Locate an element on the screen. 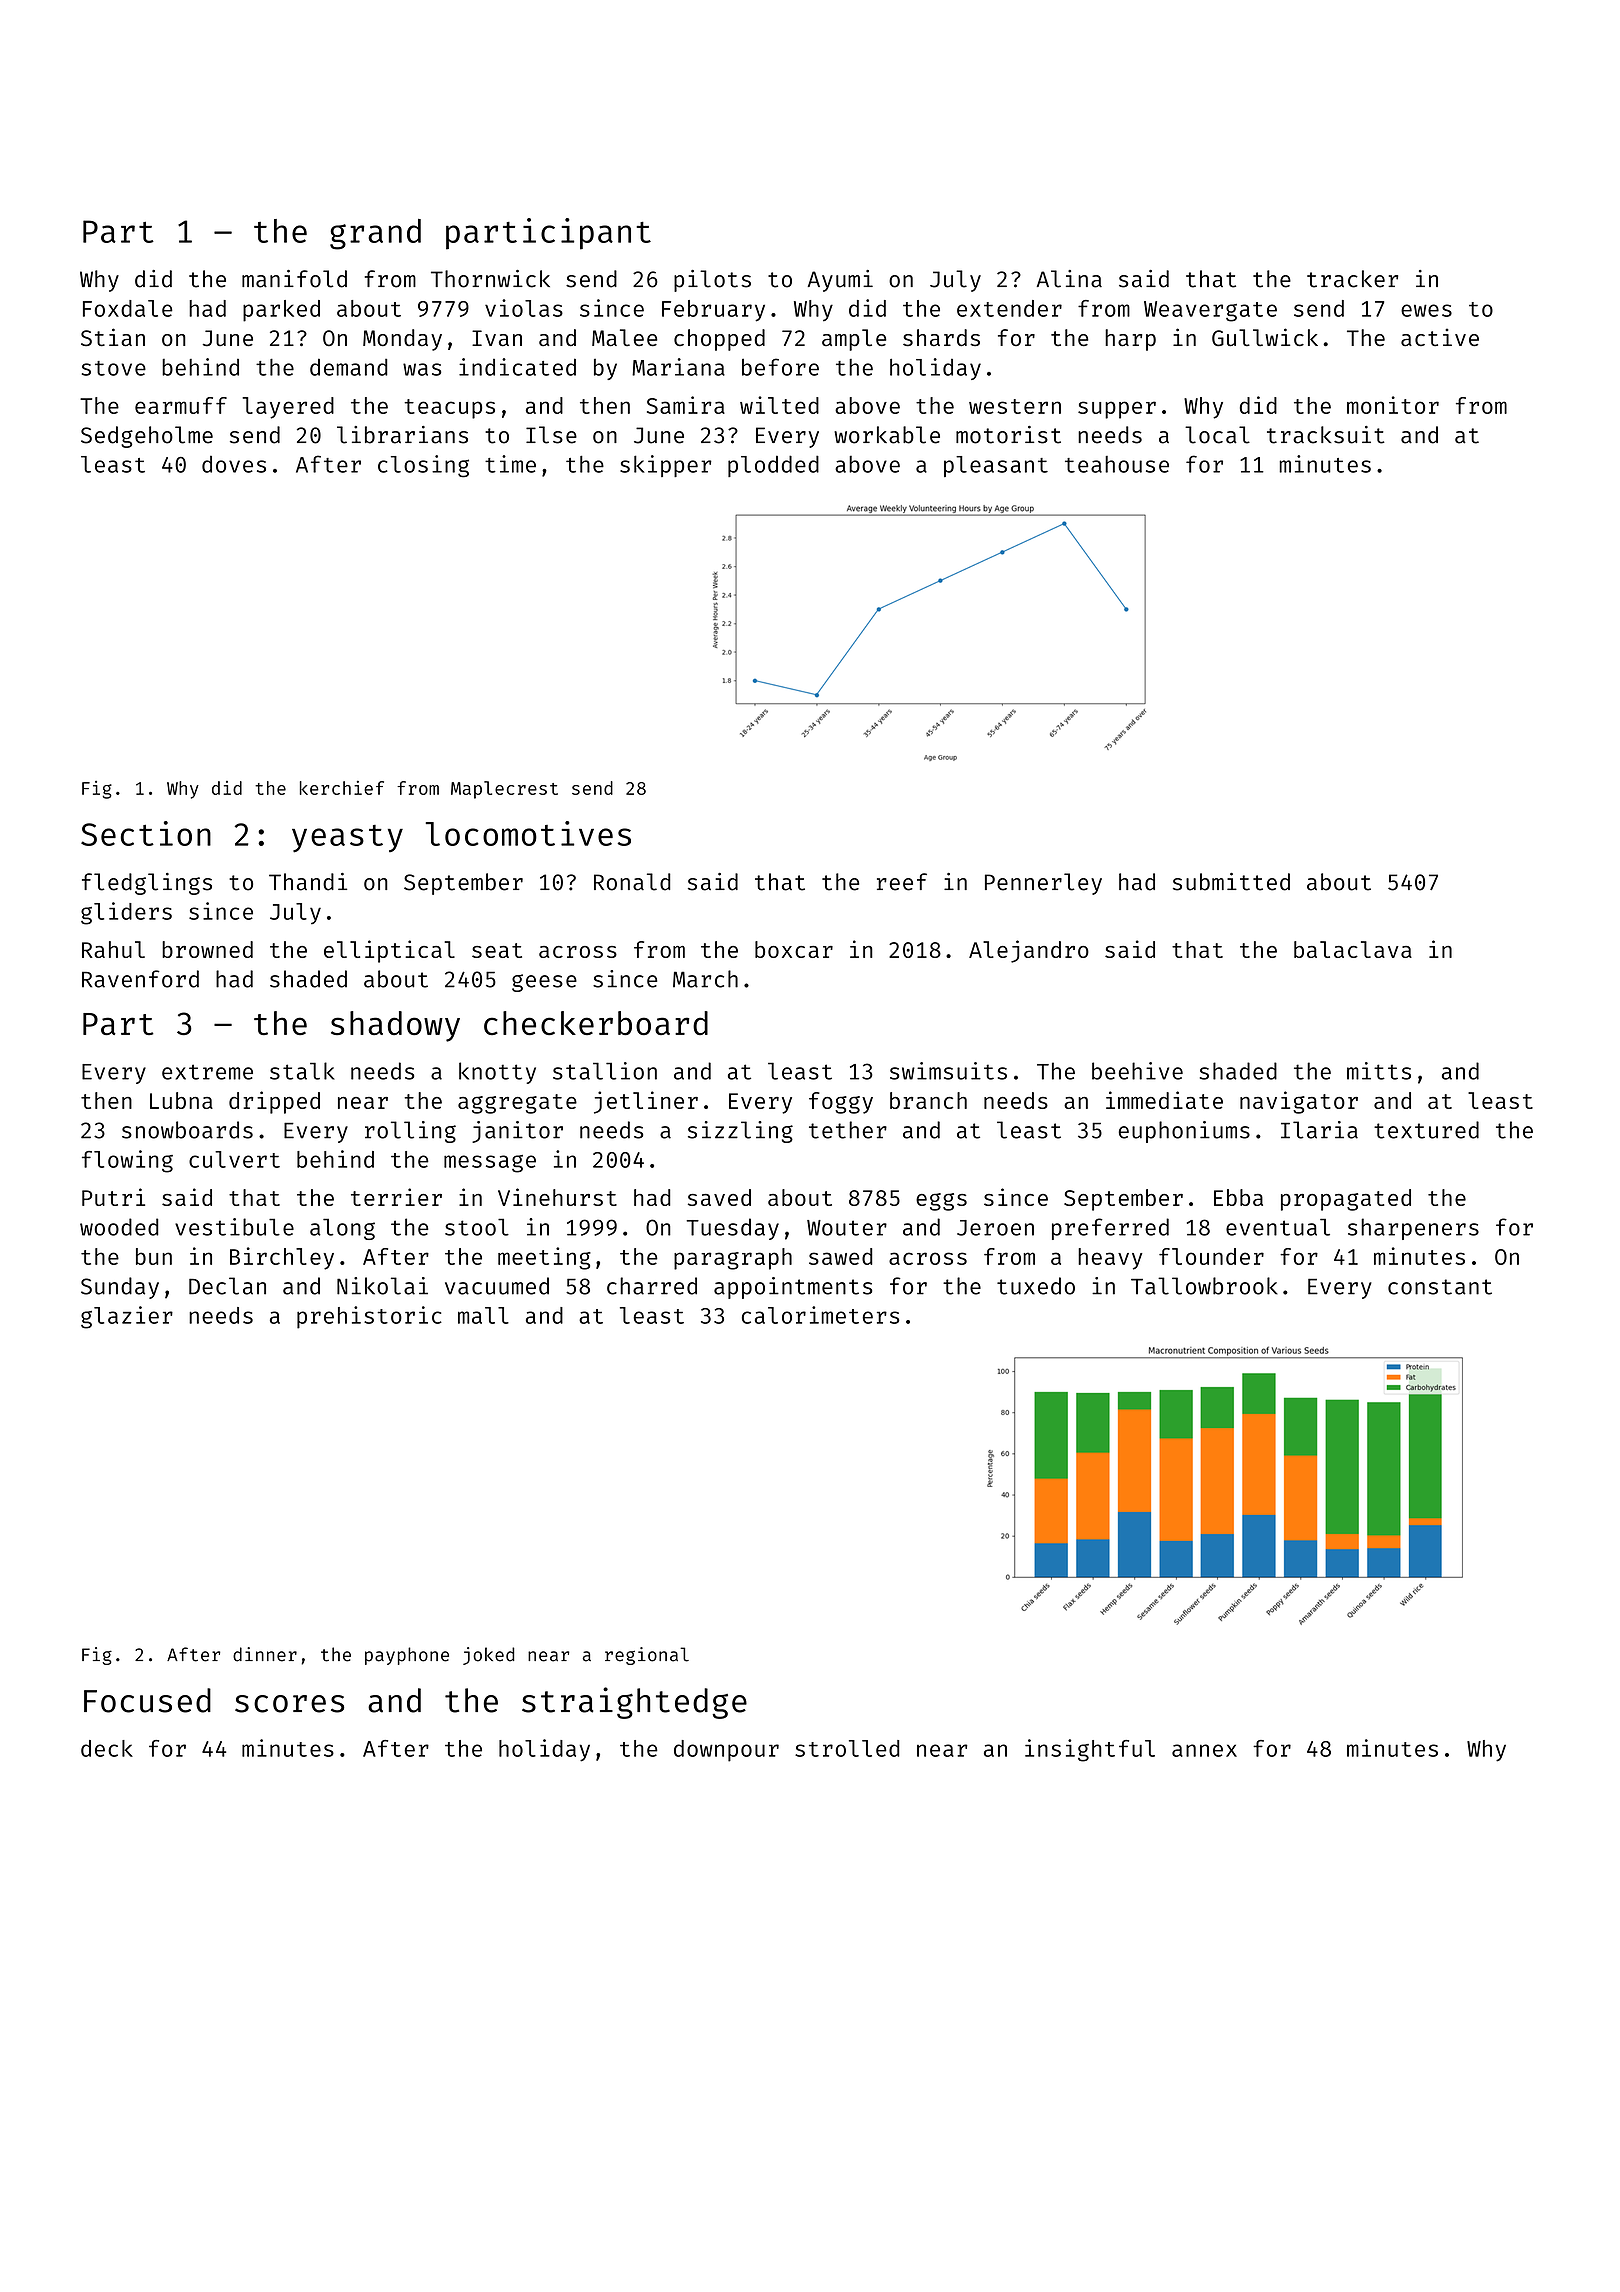 Image resolution: width=1620 pixels, height=2292 pixels. Foxdale is located at coordinates (128, 308).
